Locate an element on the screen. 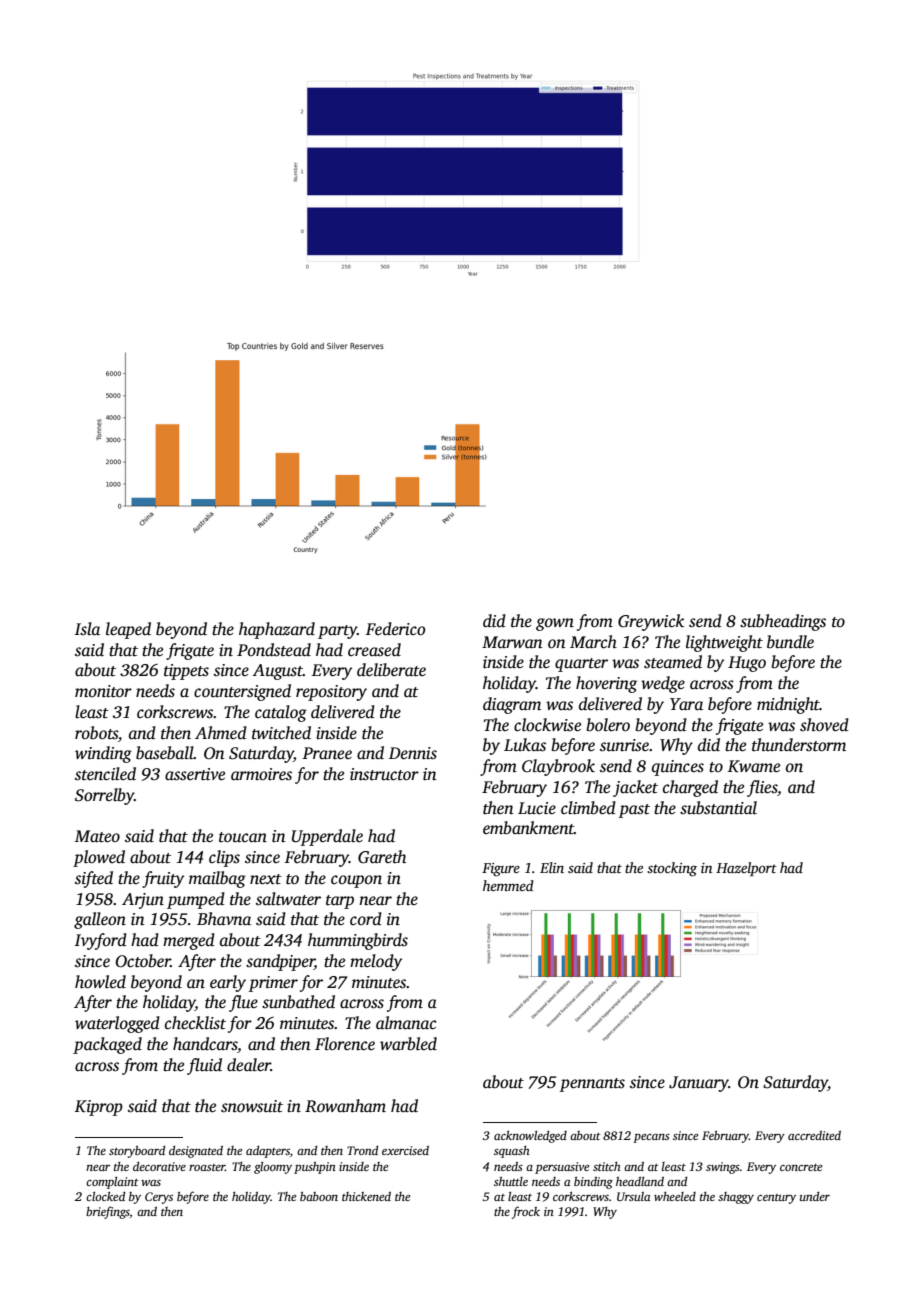  almanac is located at coordinates (406, 1023).
